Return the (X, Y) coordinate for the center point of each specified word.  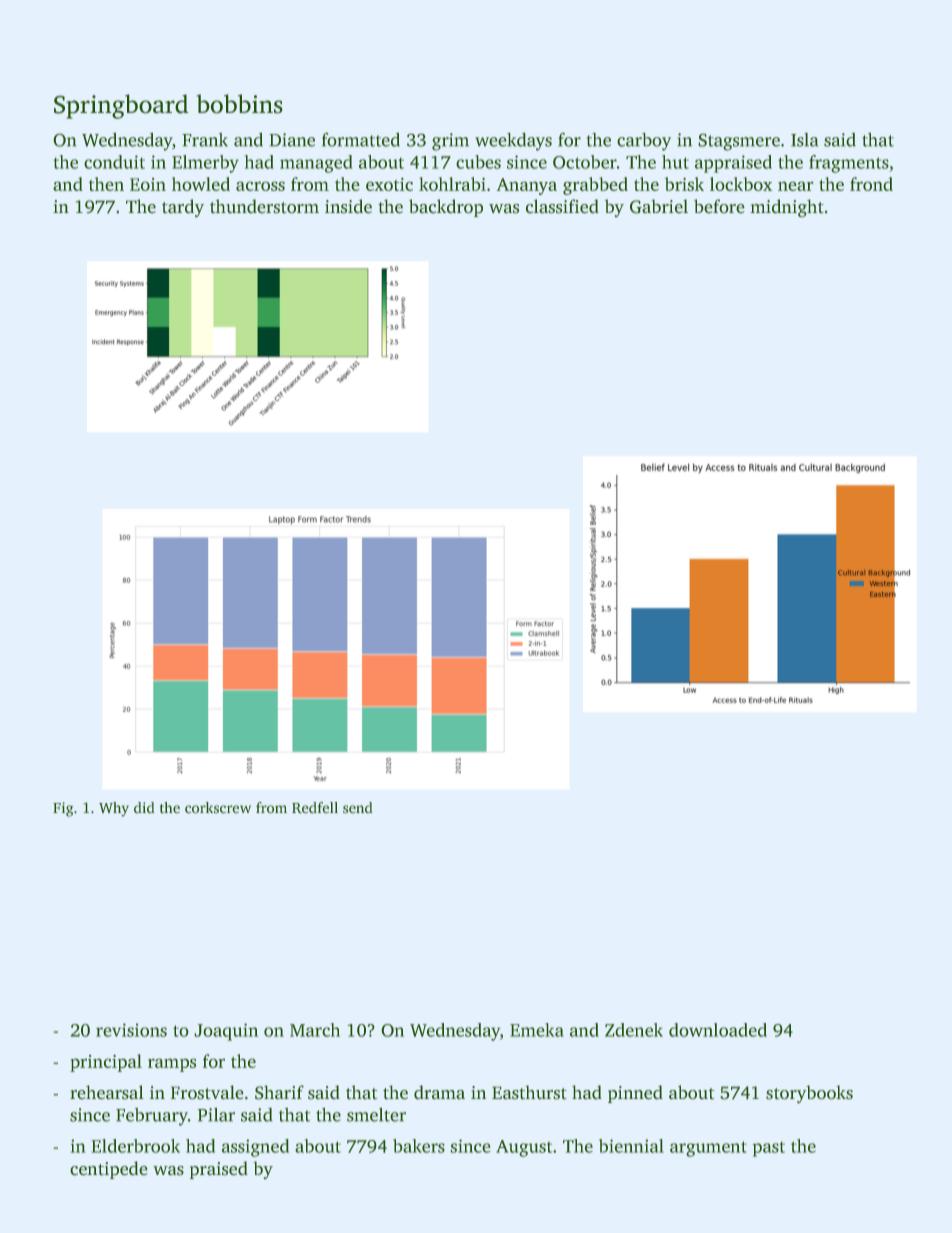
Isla (804, 140)
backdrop (446, 208)
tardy (183, 208)
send (357, 807)
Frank (205, 140)
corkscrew (218, 807)
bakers (419, 1146)
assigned (255, 1148)
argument (708, 1149)
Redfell (315, 807)
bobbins (239, 103)
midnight (787, 208)
